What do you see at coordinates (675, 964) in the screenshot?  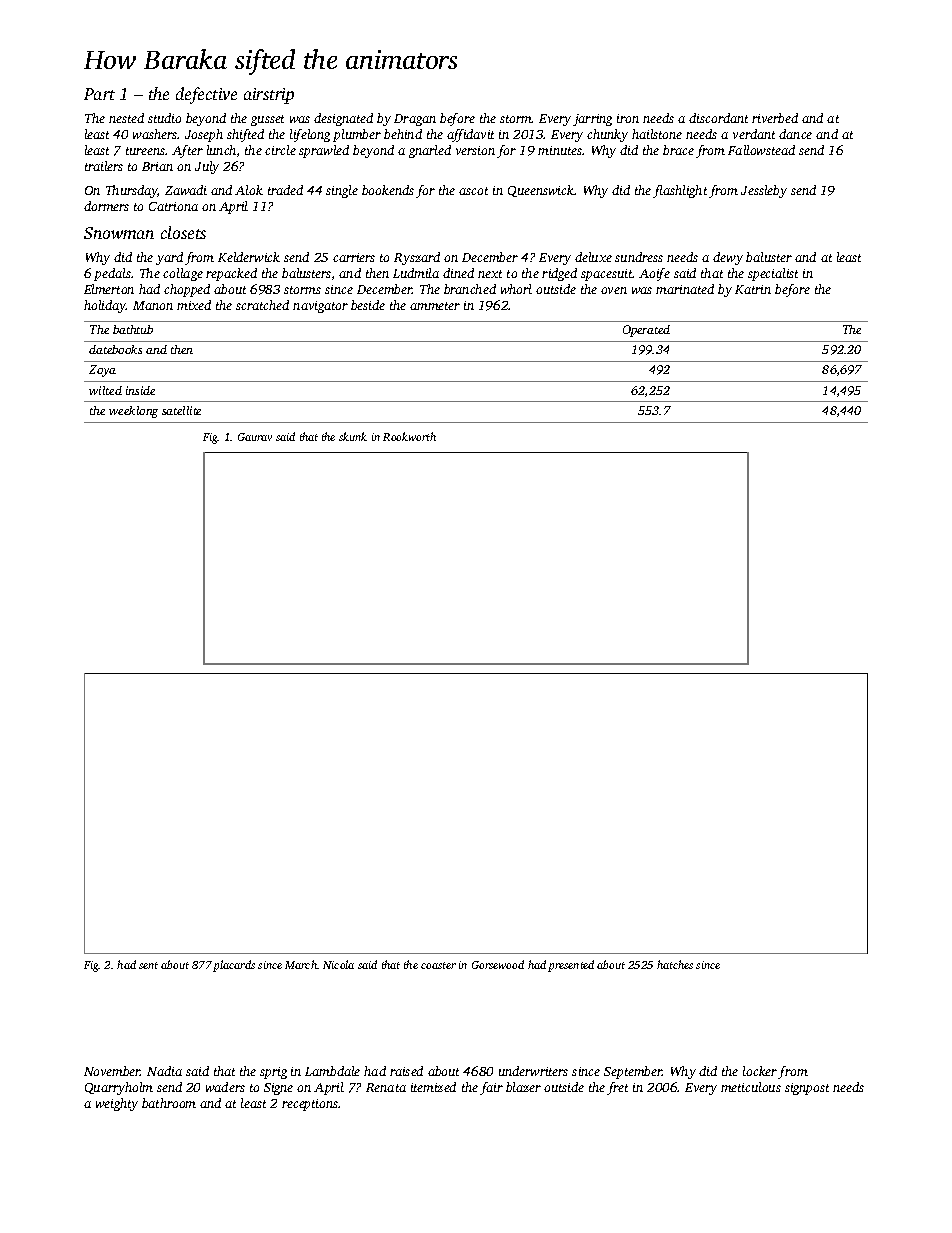 I see `hatches` at bounding box center [675, 964].
